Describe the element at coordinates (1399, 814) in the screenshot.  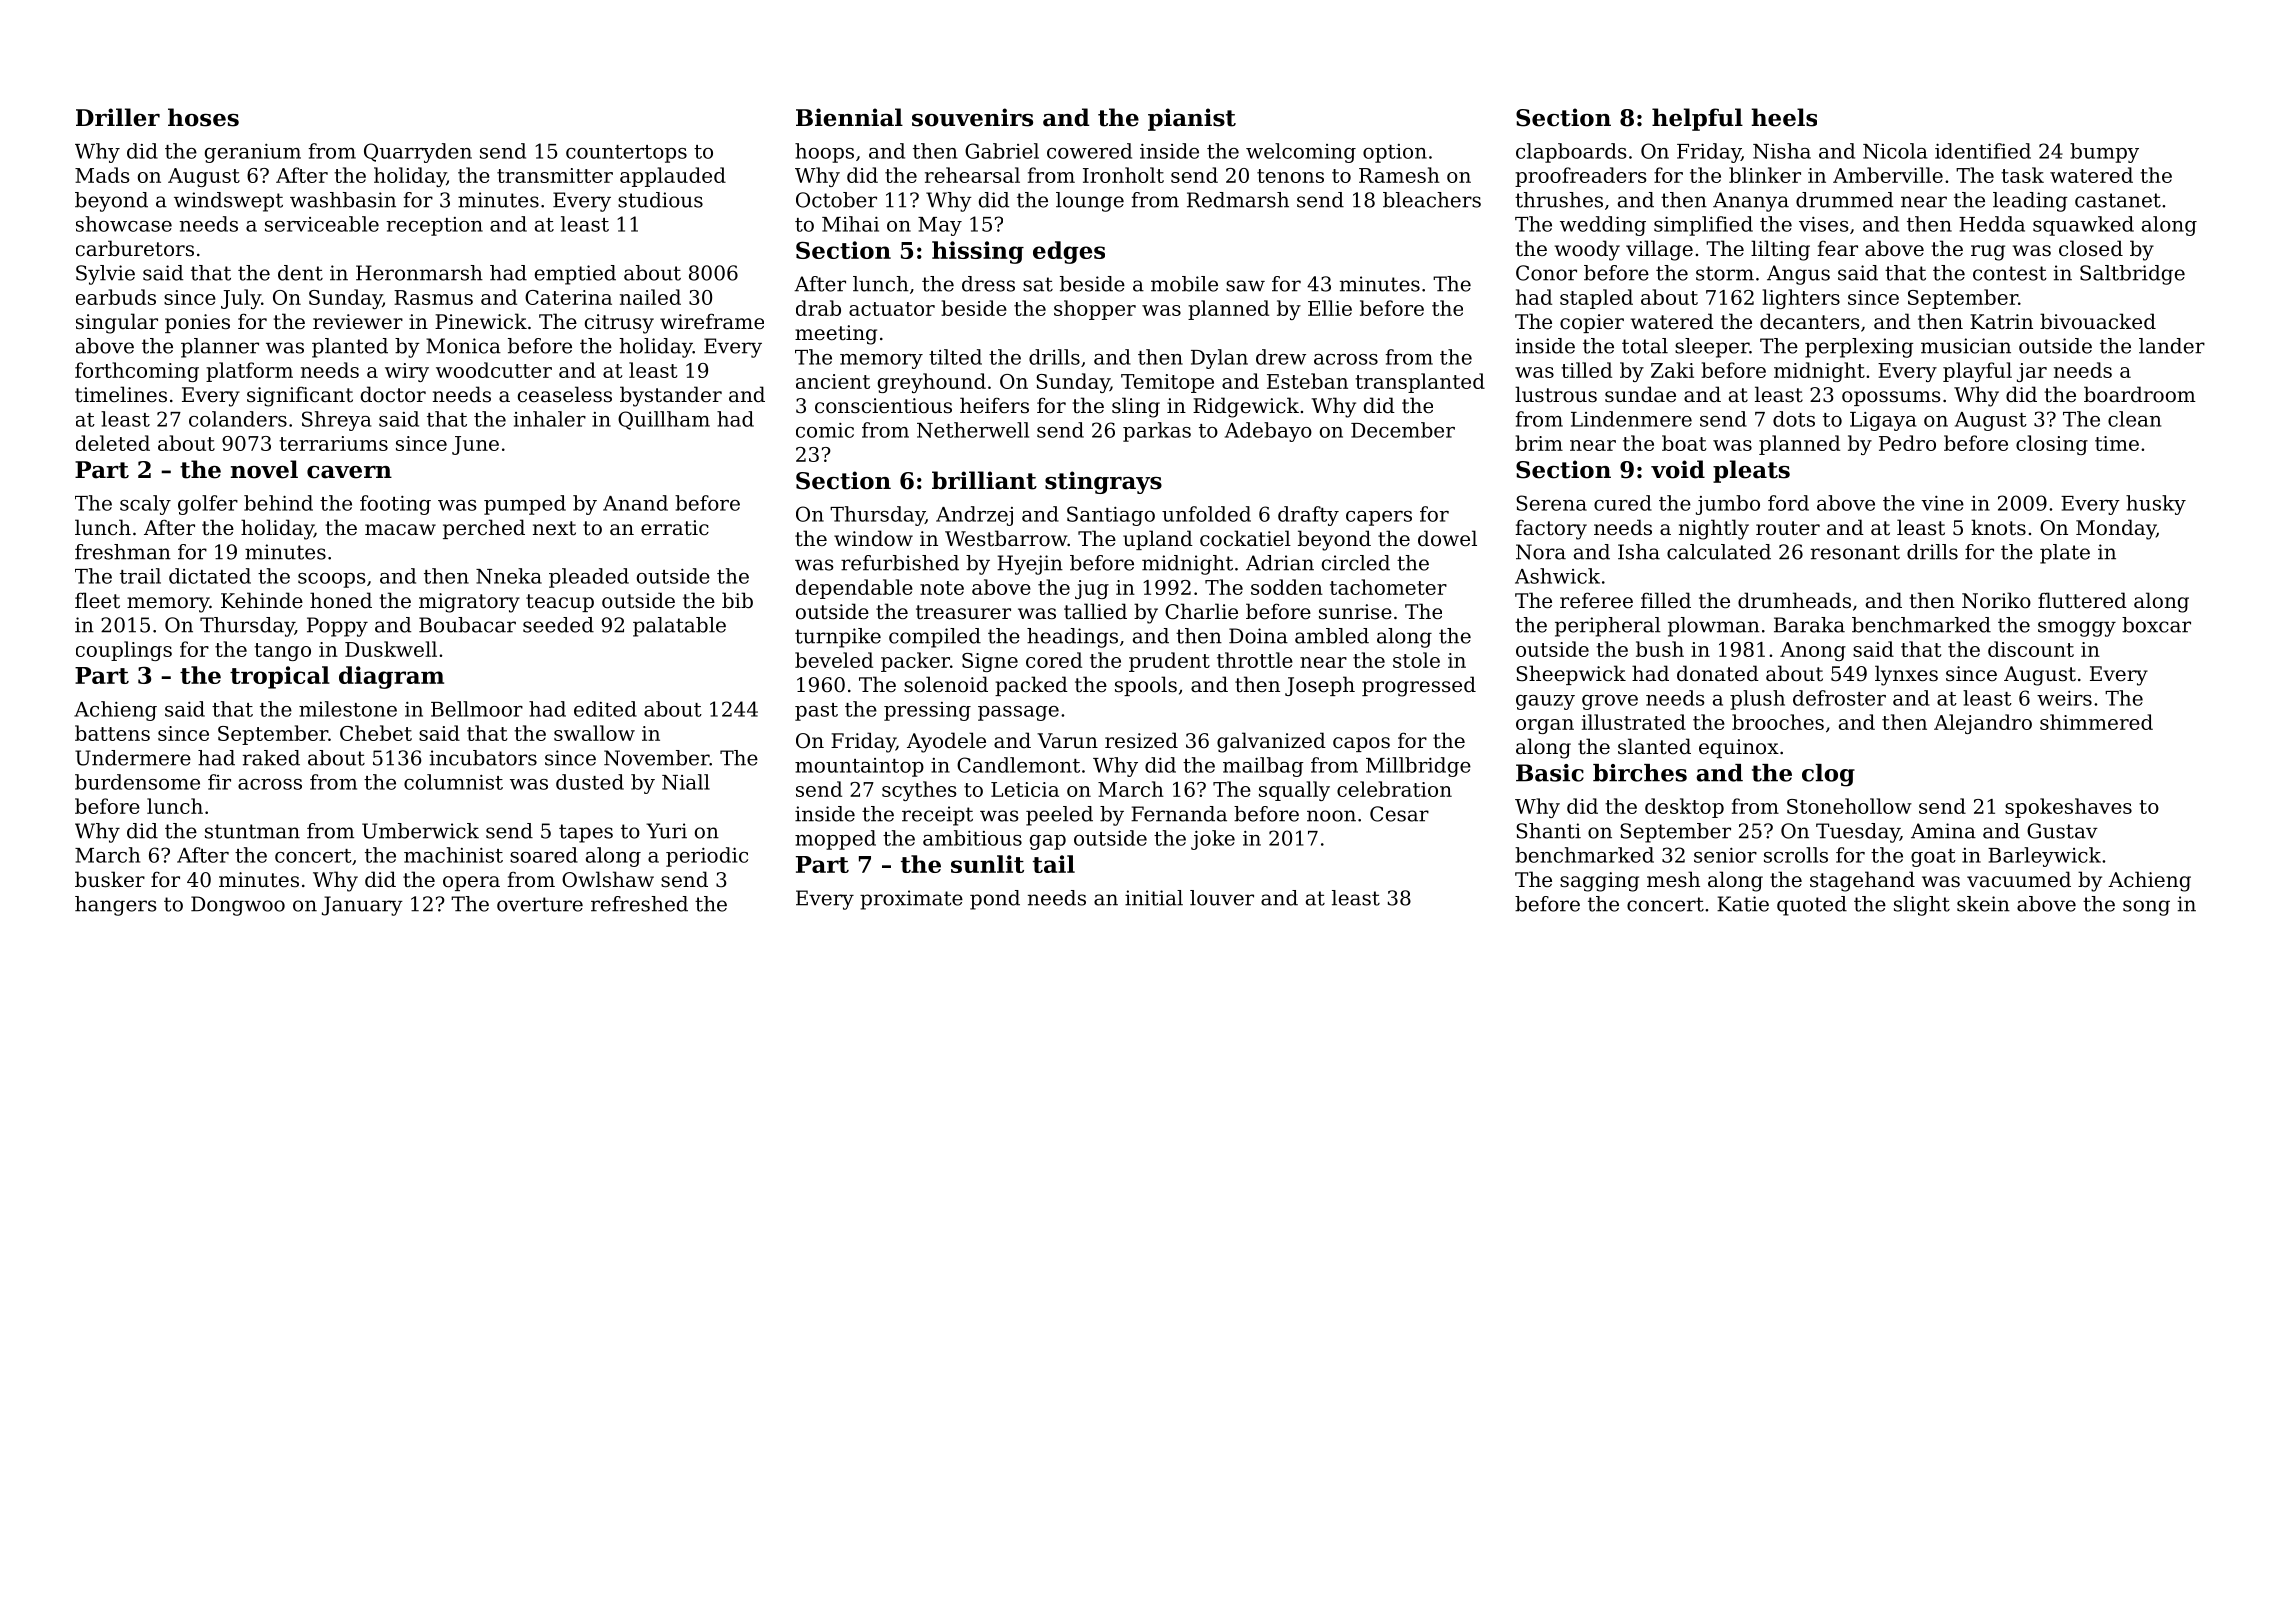
I see `Cesar` at that location.
